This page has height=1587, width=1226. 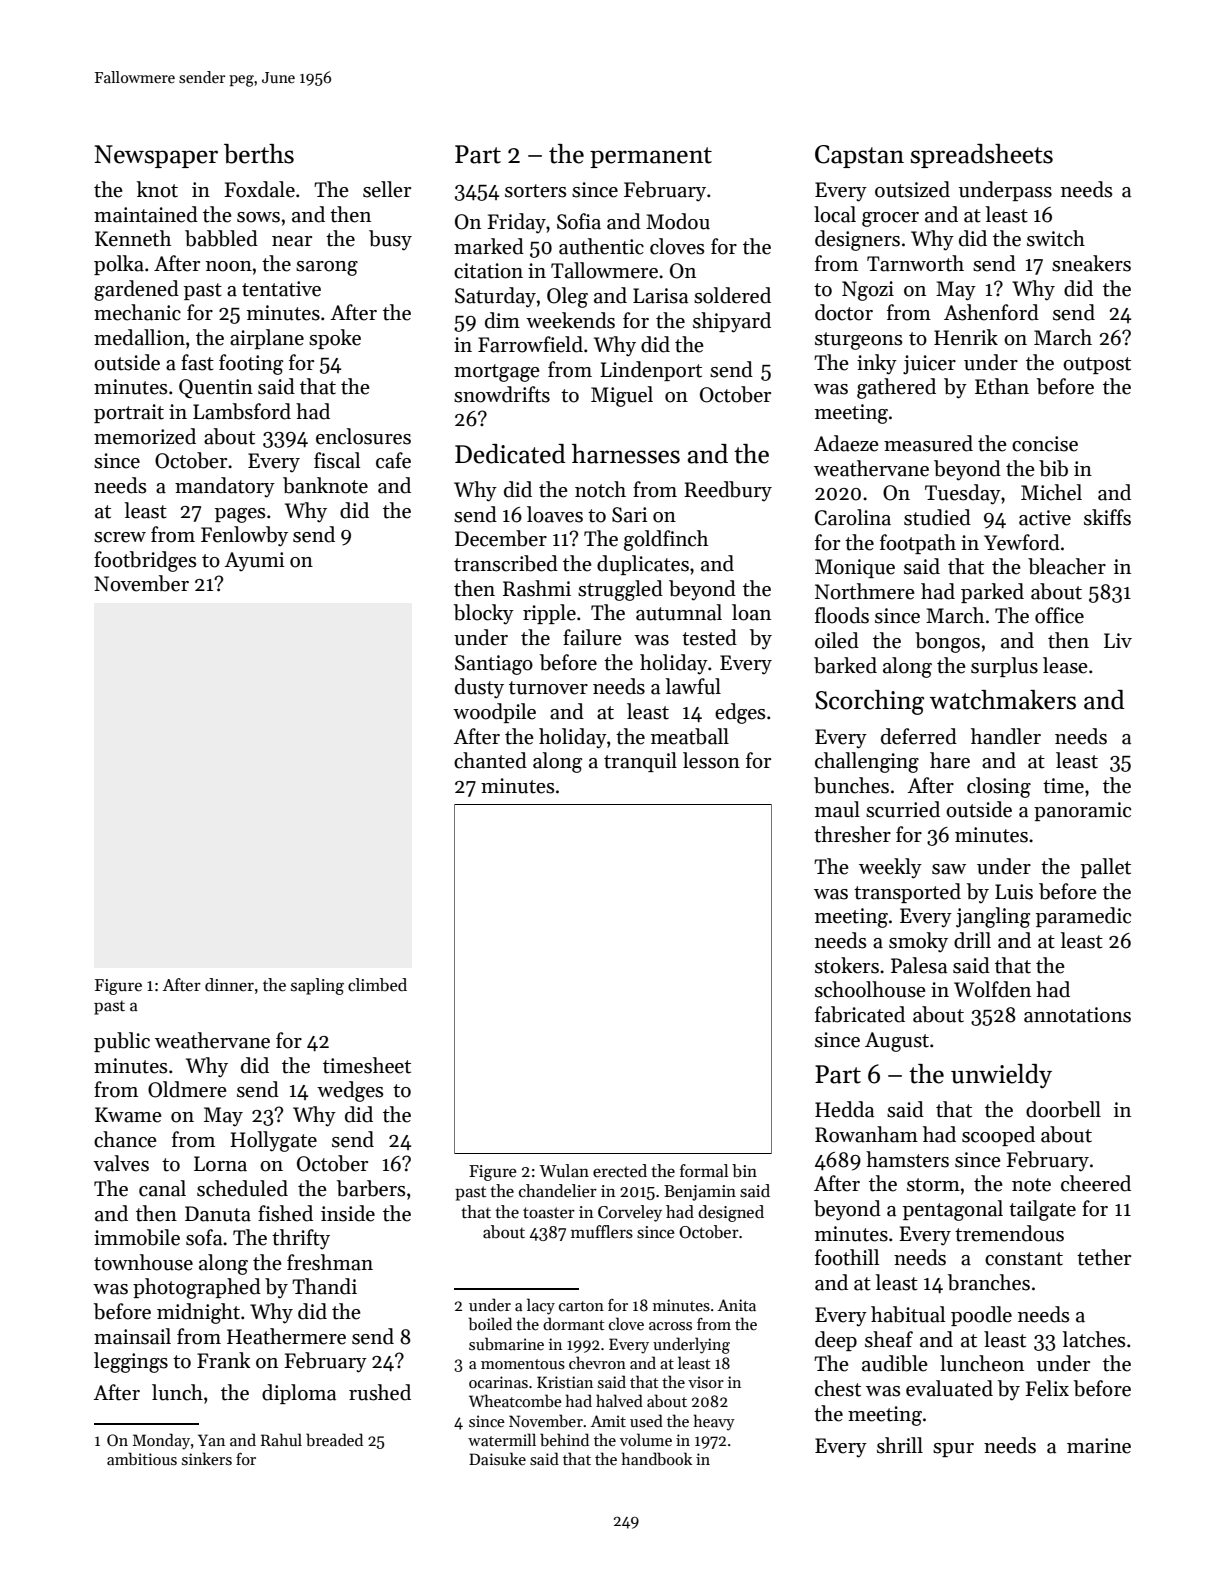 What do you see at coordinates (858, 341) in the page?
I see `sturgeons` at bounding box center [858, 341].
